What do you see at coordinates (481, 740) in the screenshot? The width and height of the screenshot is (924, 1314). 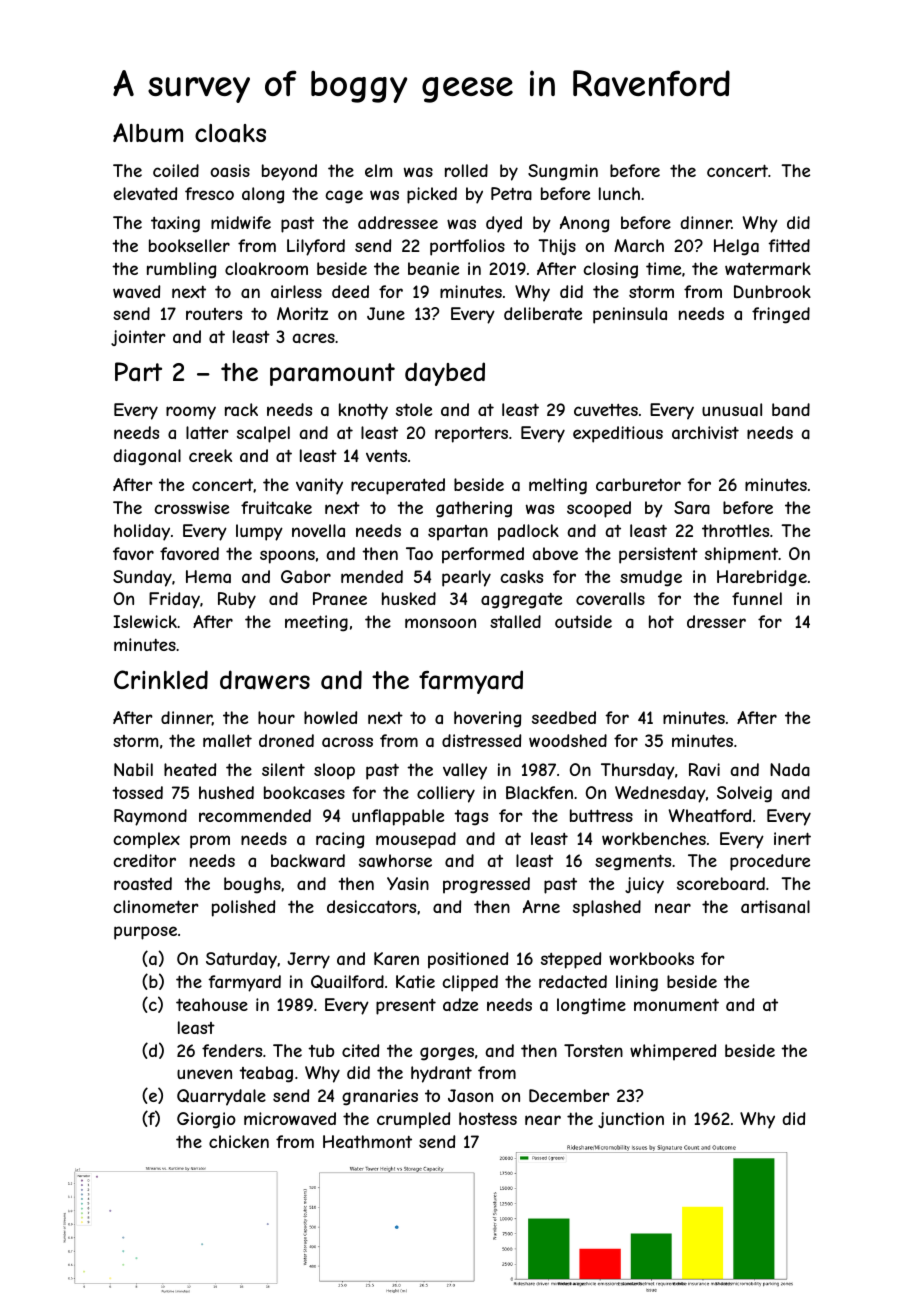 I see `distressed` at bounding box center [481, 740].
